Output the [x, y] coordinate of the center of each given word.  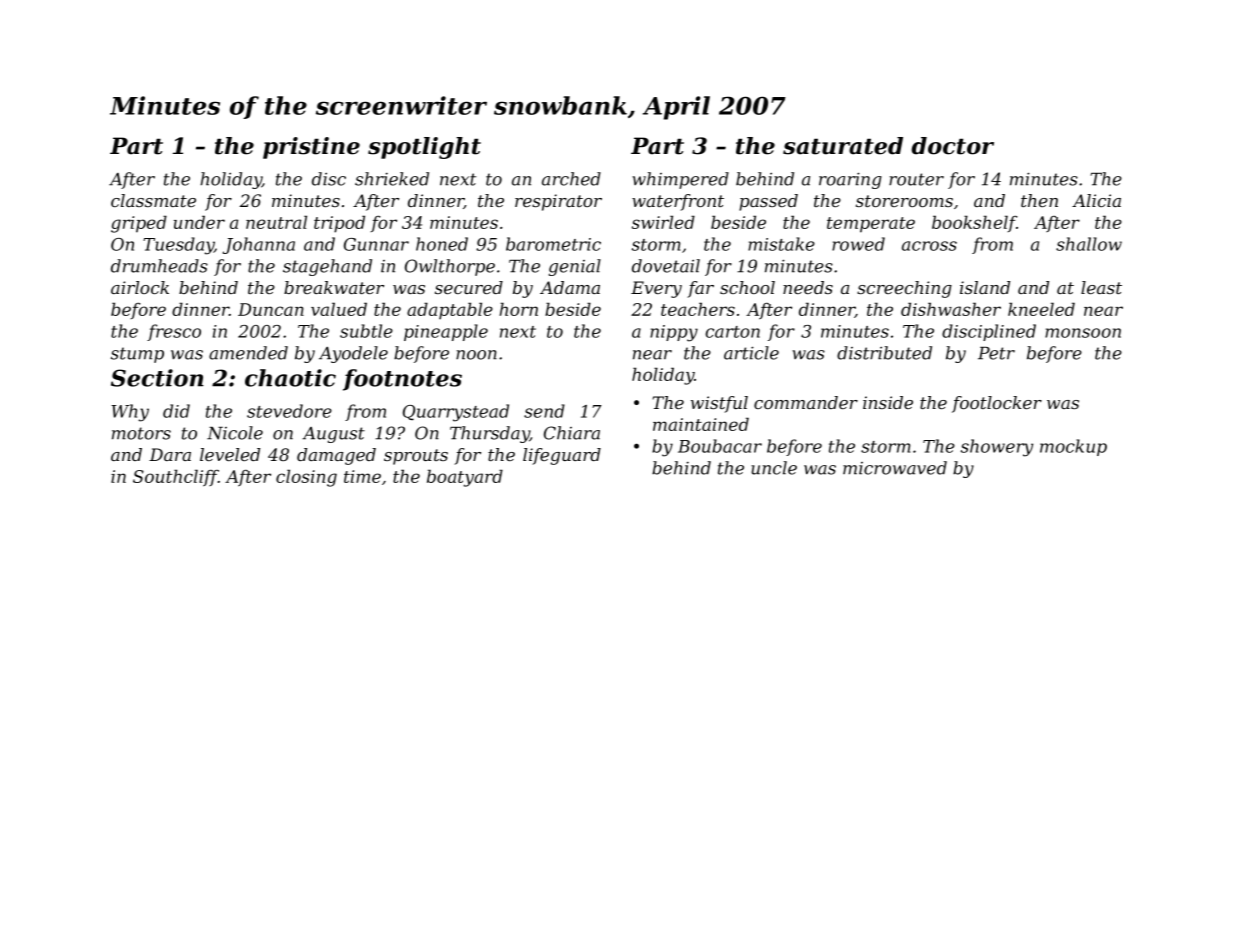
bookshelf [974, 223]
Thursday [490, 434]
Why [130, 413]
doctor [953, 146]
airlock [140, 287]
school [747, 287]
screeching [904, 289]
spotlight [424, 148]
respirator [558, 202]
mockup [1073, 447]
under [199, 222]
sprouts [416, 457]
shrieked [392, 179]
